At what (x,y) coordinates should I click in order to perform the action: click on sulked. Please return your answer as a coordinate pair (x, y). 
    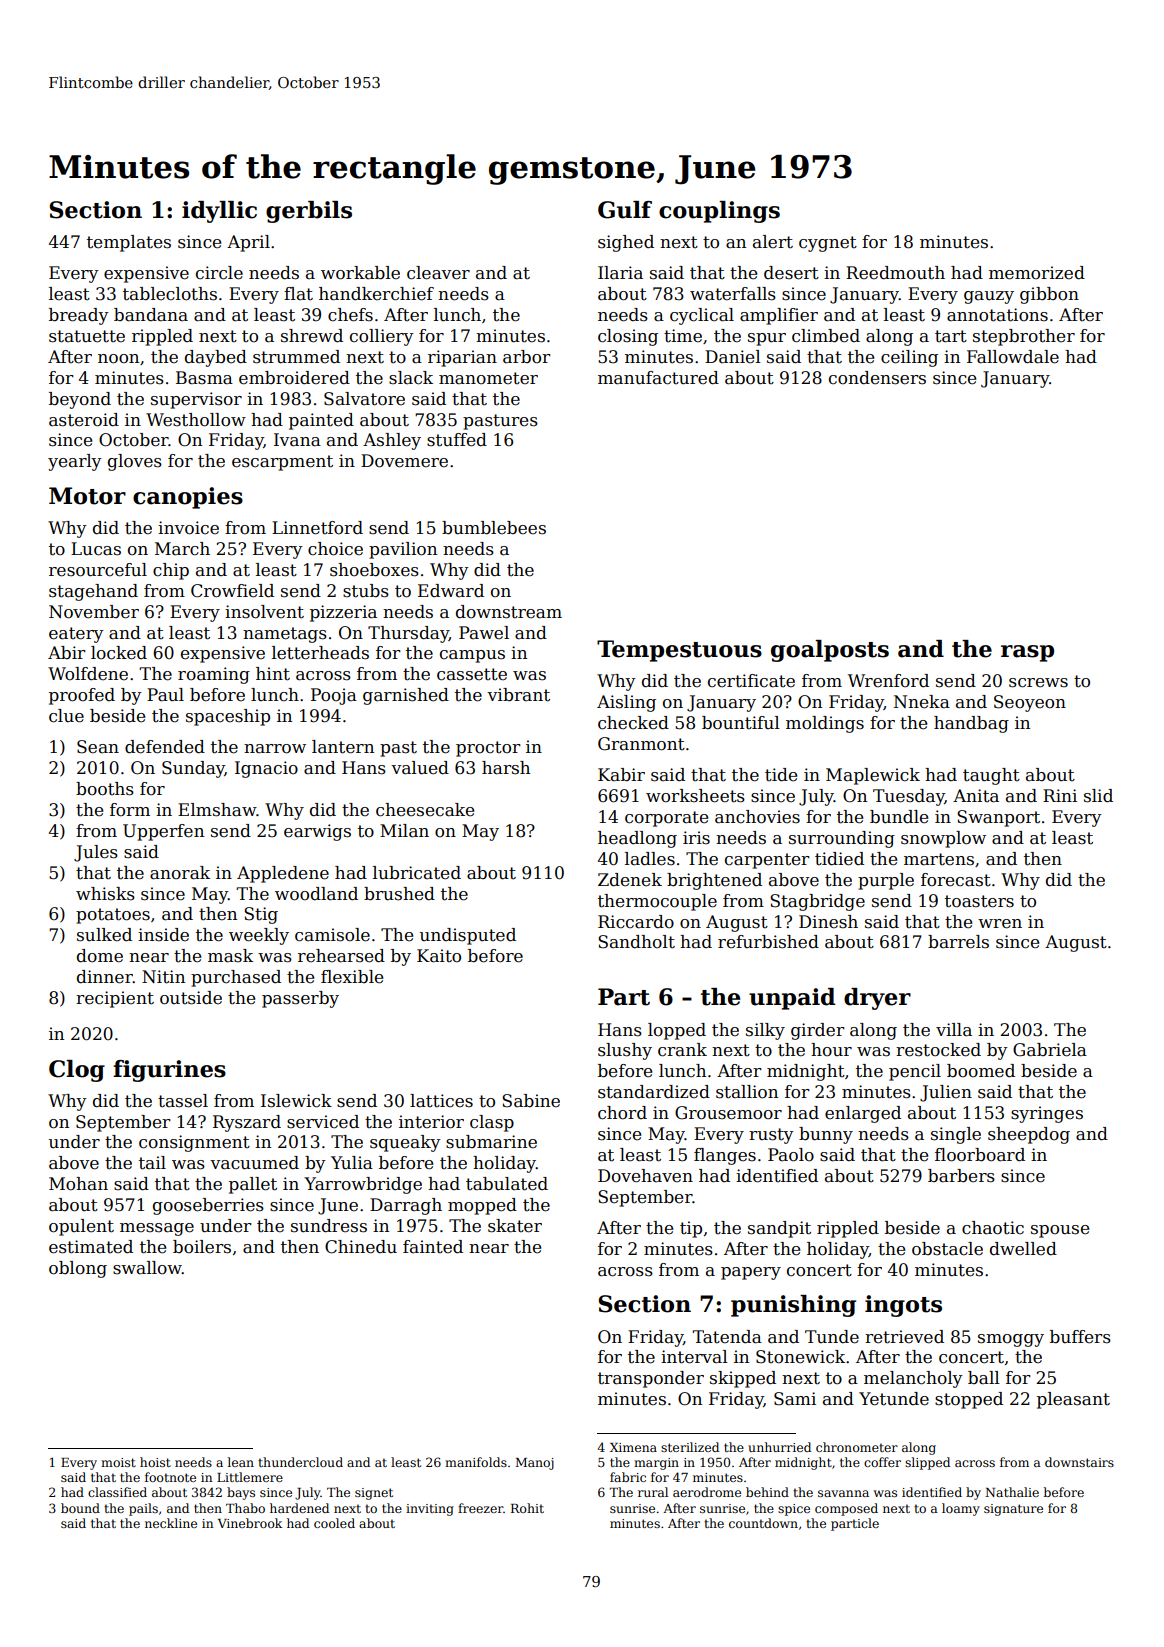
    Looking at the image, I should click on (104, 935).
